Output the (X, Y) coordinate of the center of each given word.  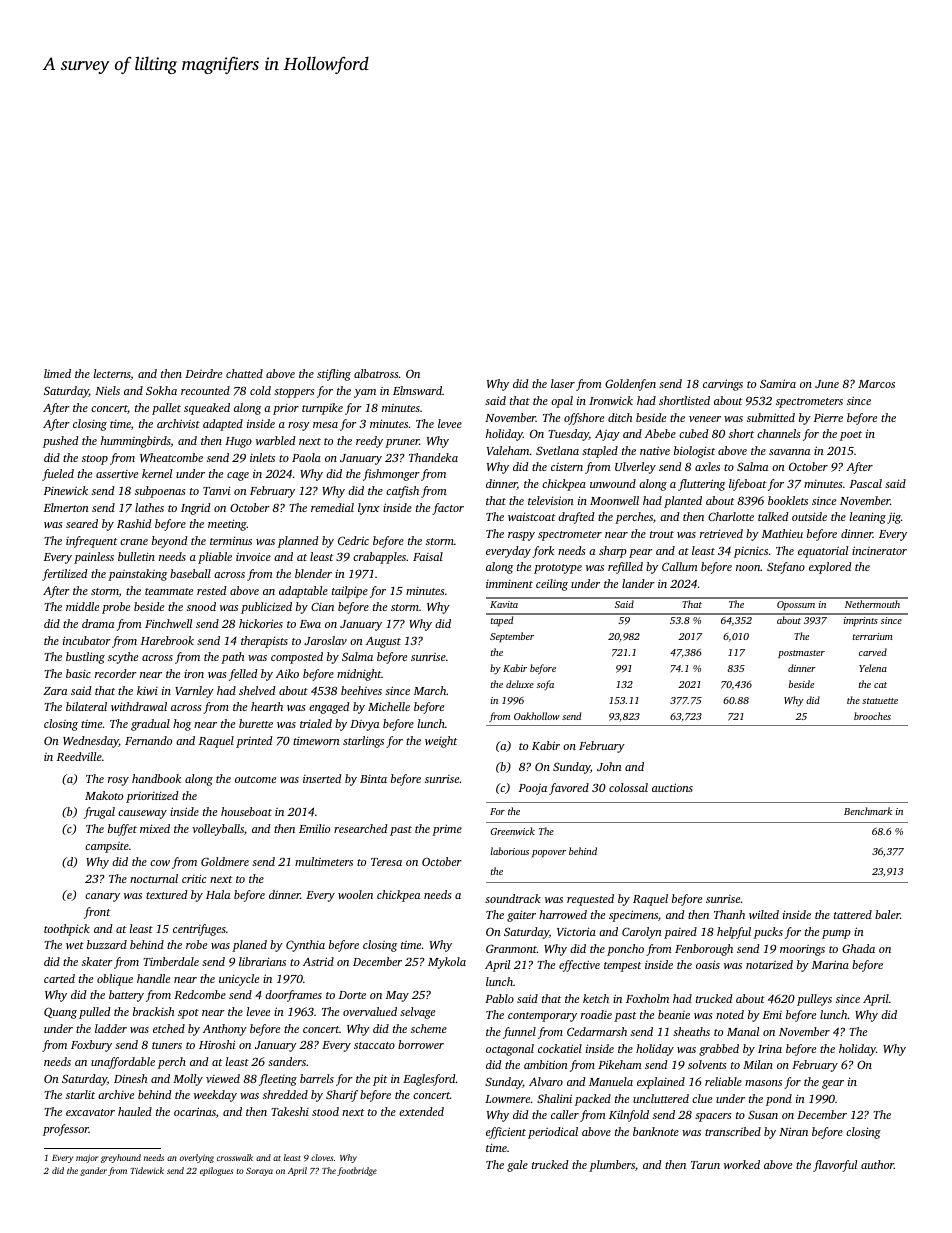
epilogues (216, 1171)
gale (517, 1166)
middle (82, 606)
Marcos (876, 384)
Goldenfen (630, 385)
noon (748, 568)
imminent (509, 584)
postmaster (801, 654)
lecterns (112, 374)
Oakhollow (537, 716)
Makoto (104, 795)
